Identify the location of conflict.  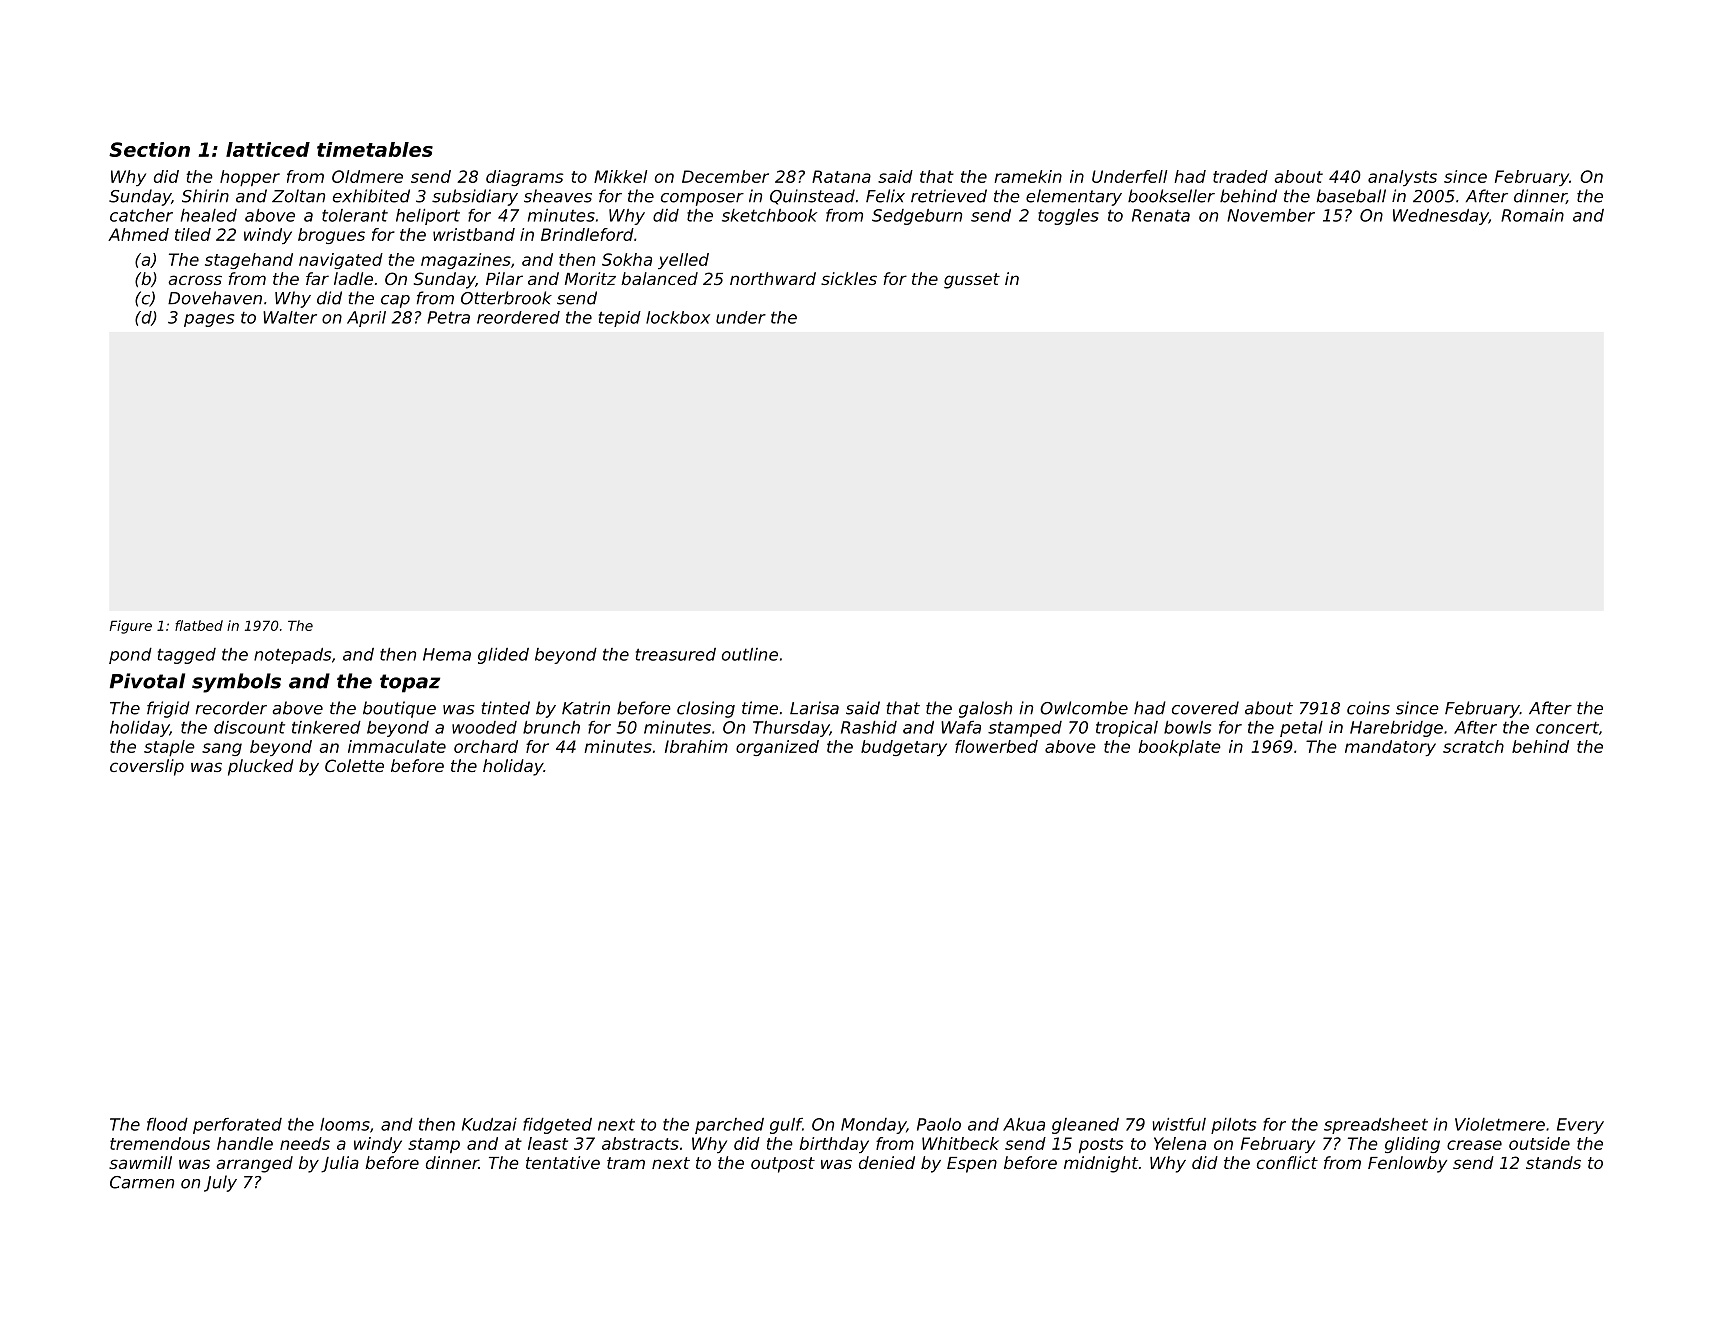
(1287, 1162).
